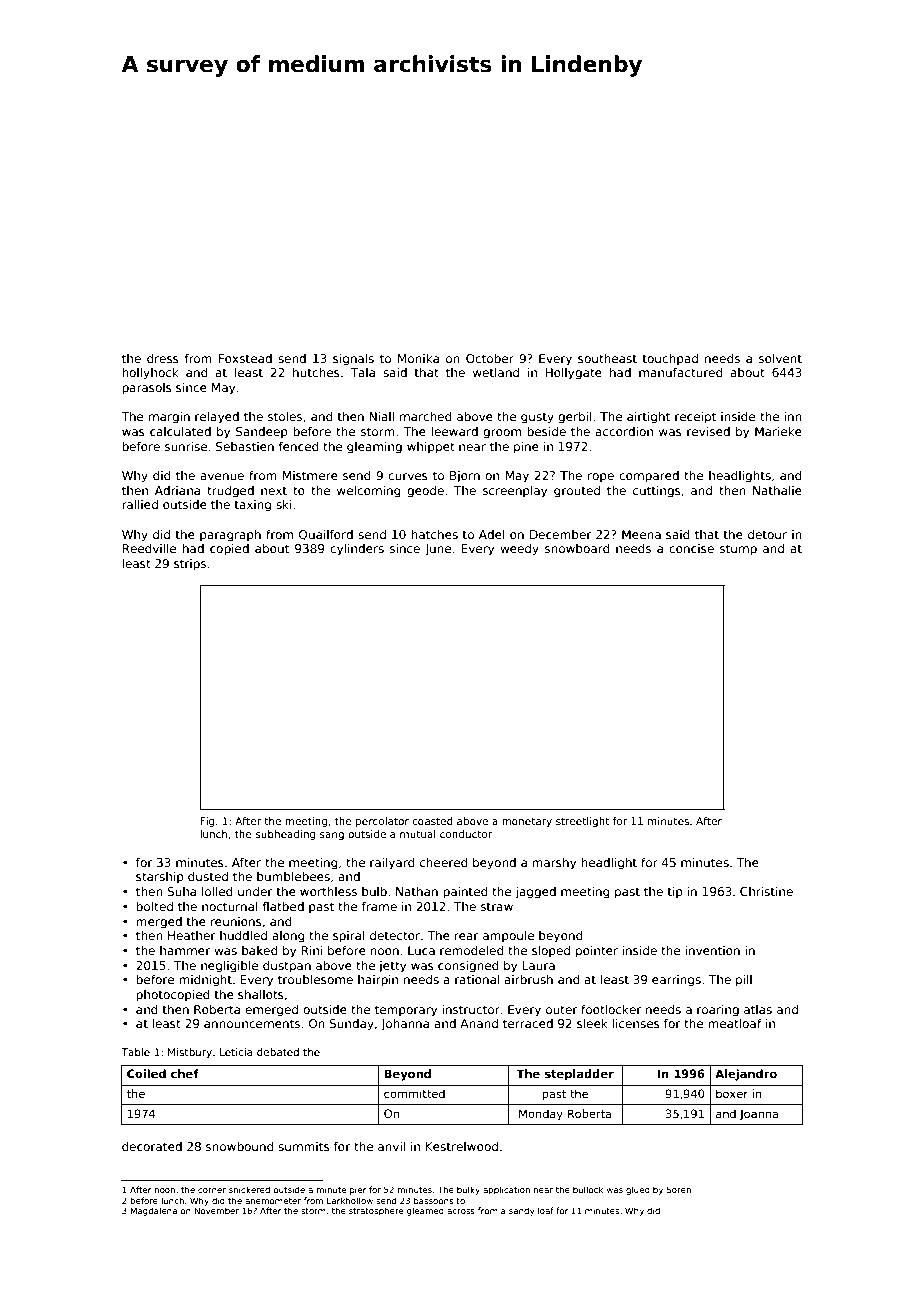 The image size is (924, 1308). What do you see at coordinates (152, 1146) in the screenshot?
I see `decorated` at bounding box center [152, 1146].
